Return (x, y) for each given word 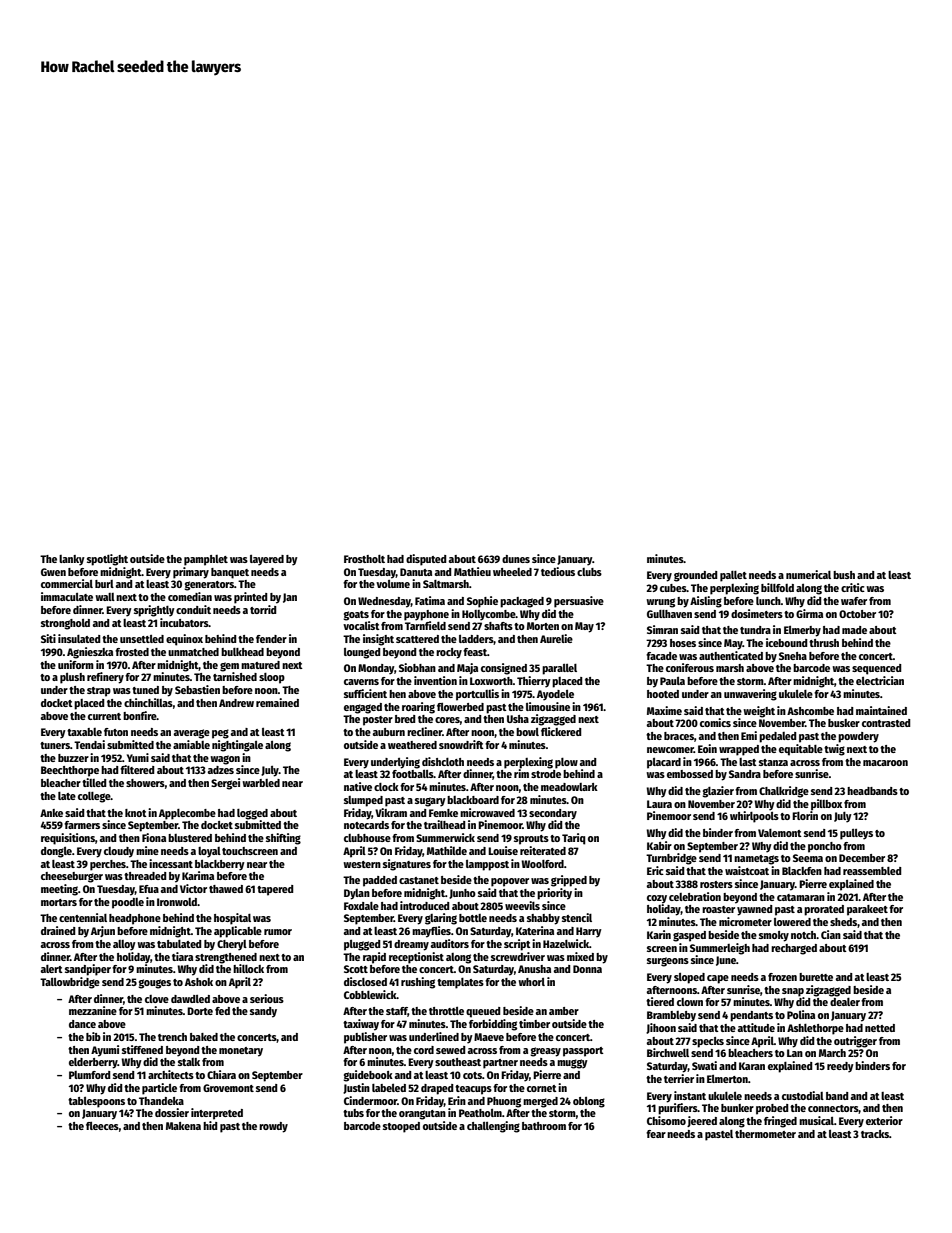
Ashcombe (810, 711)
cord (424, 1050)
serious (267, 998)
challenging (493, 1127)
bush (844, 575)
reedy (840, 1067)
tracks (875, 1134)
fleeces (102, 1126)
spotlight (107, 560)
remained (277, 702)
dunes (516, 559)
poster (378, 721)
